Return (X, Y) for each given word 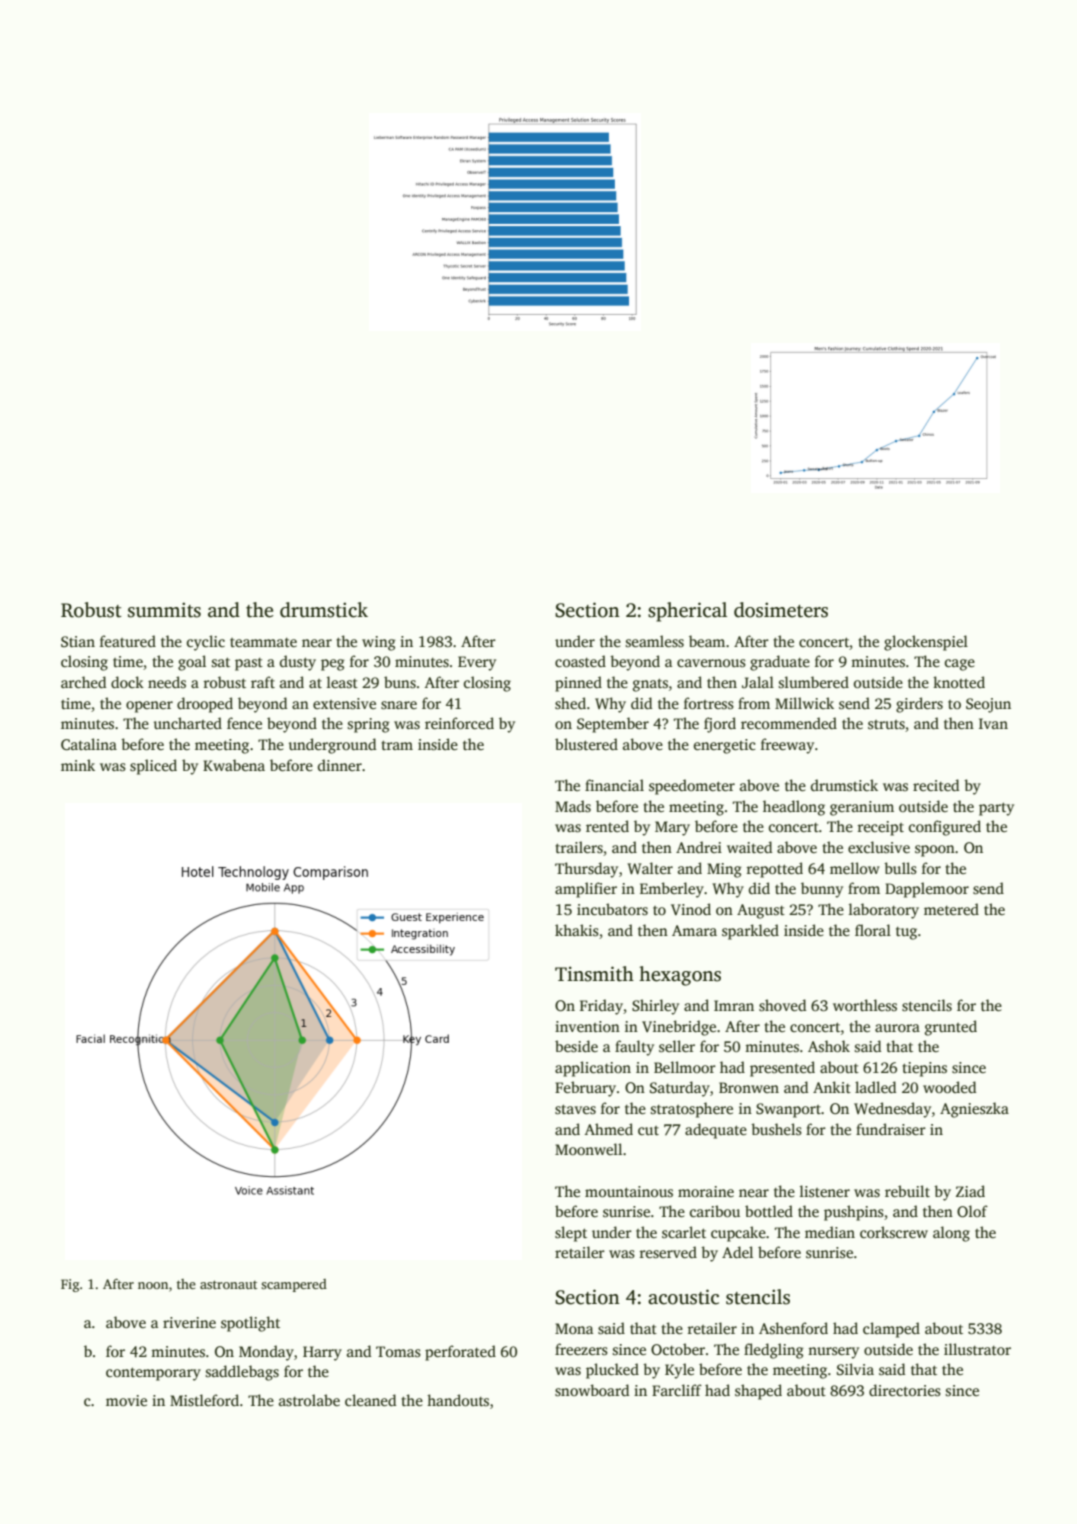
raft (263, 682)
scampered (294, 1285)
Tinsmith (594, 974)
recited (936, 785)
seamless (655, 641)
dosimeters (781, 610)
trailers (579, 847)
